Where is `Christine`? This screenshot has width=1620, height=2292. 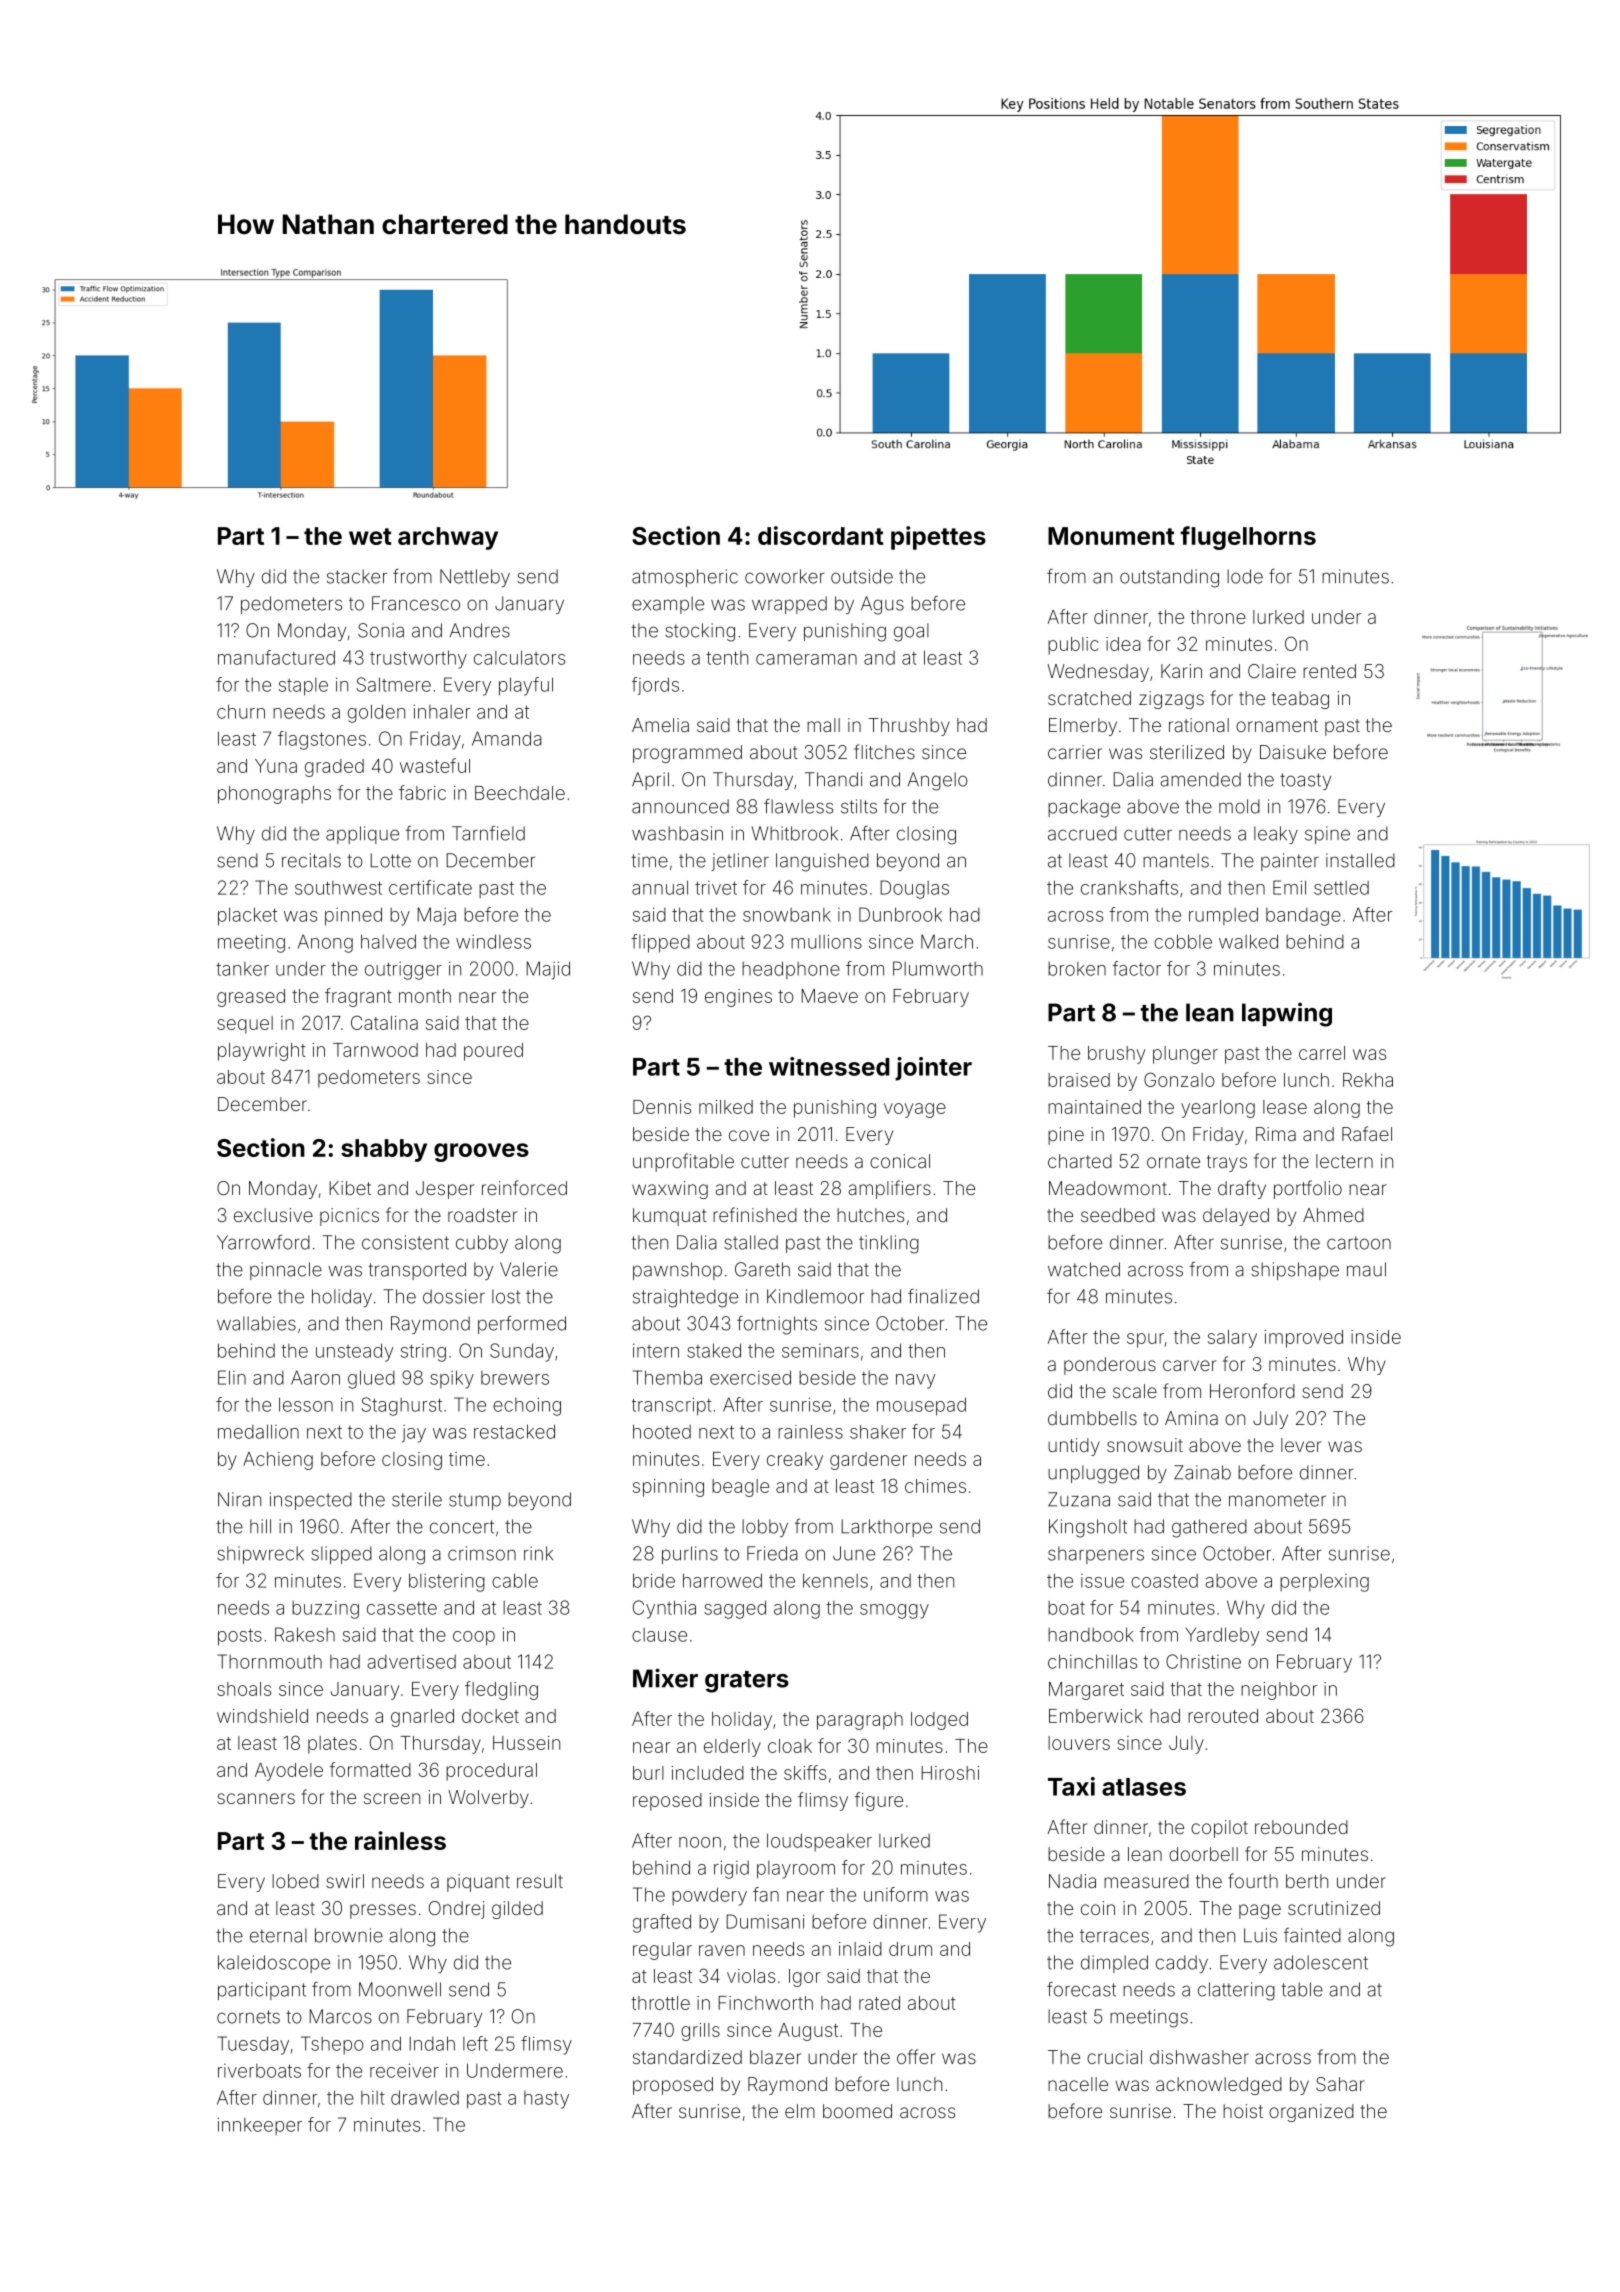
Christine is located at coordinates (1203, 1661).
